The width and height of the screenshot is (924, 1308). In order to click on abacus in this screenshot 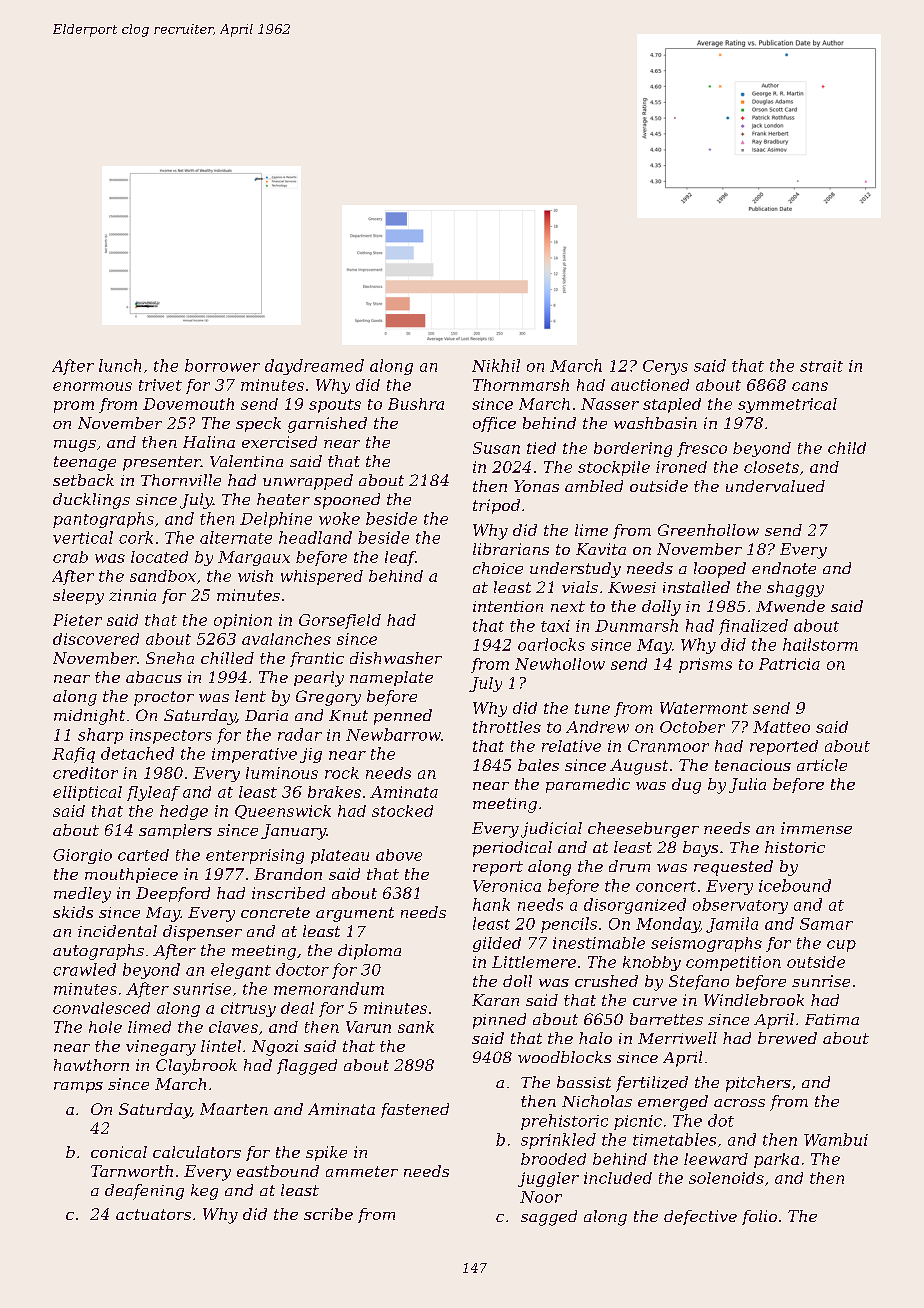, I will do `click(154, 677)`.
